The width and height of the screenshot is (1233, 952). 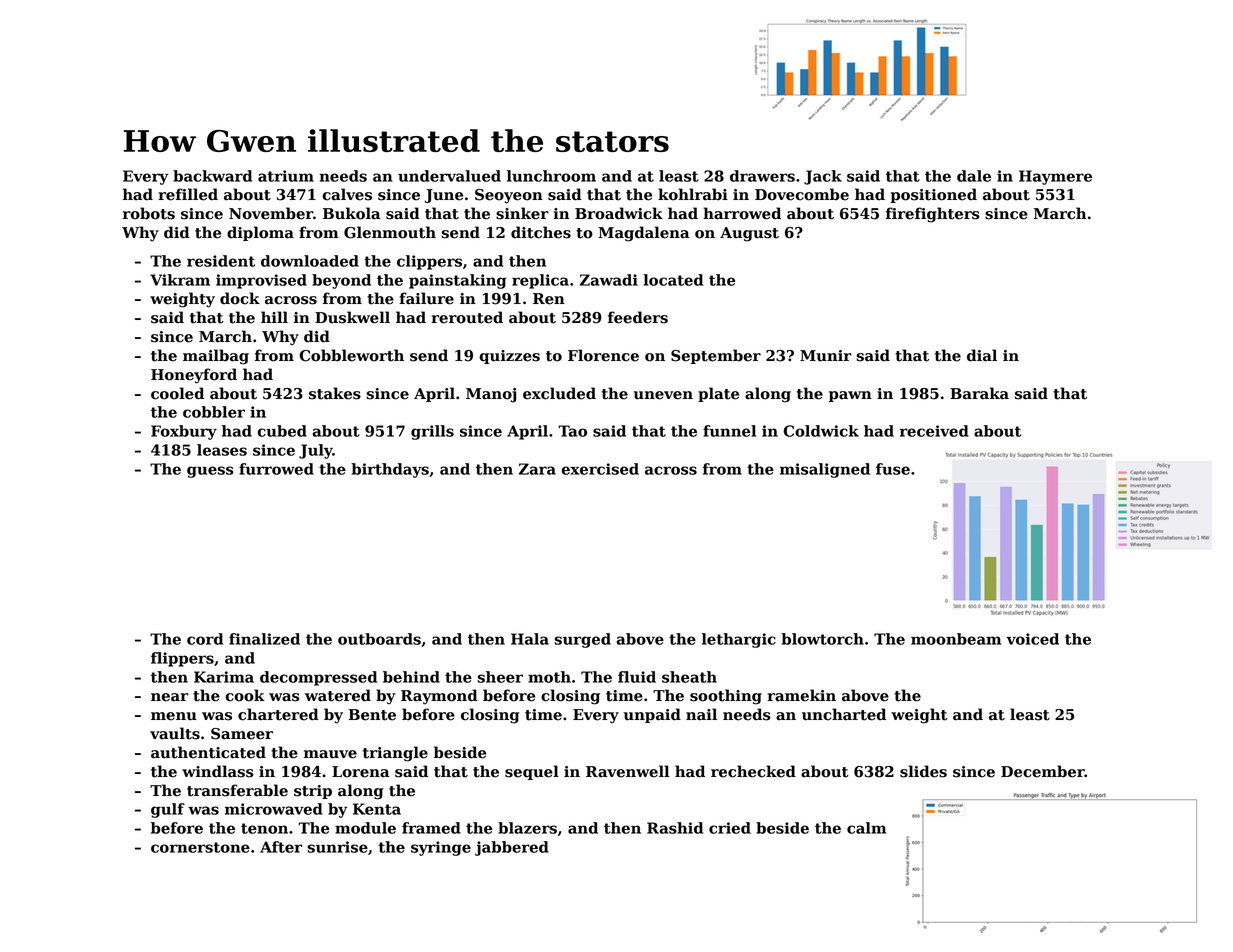 What do you see at coordinates (549, 677) in the screenshot?
I see `moth` at bounding box center [549, 677].
